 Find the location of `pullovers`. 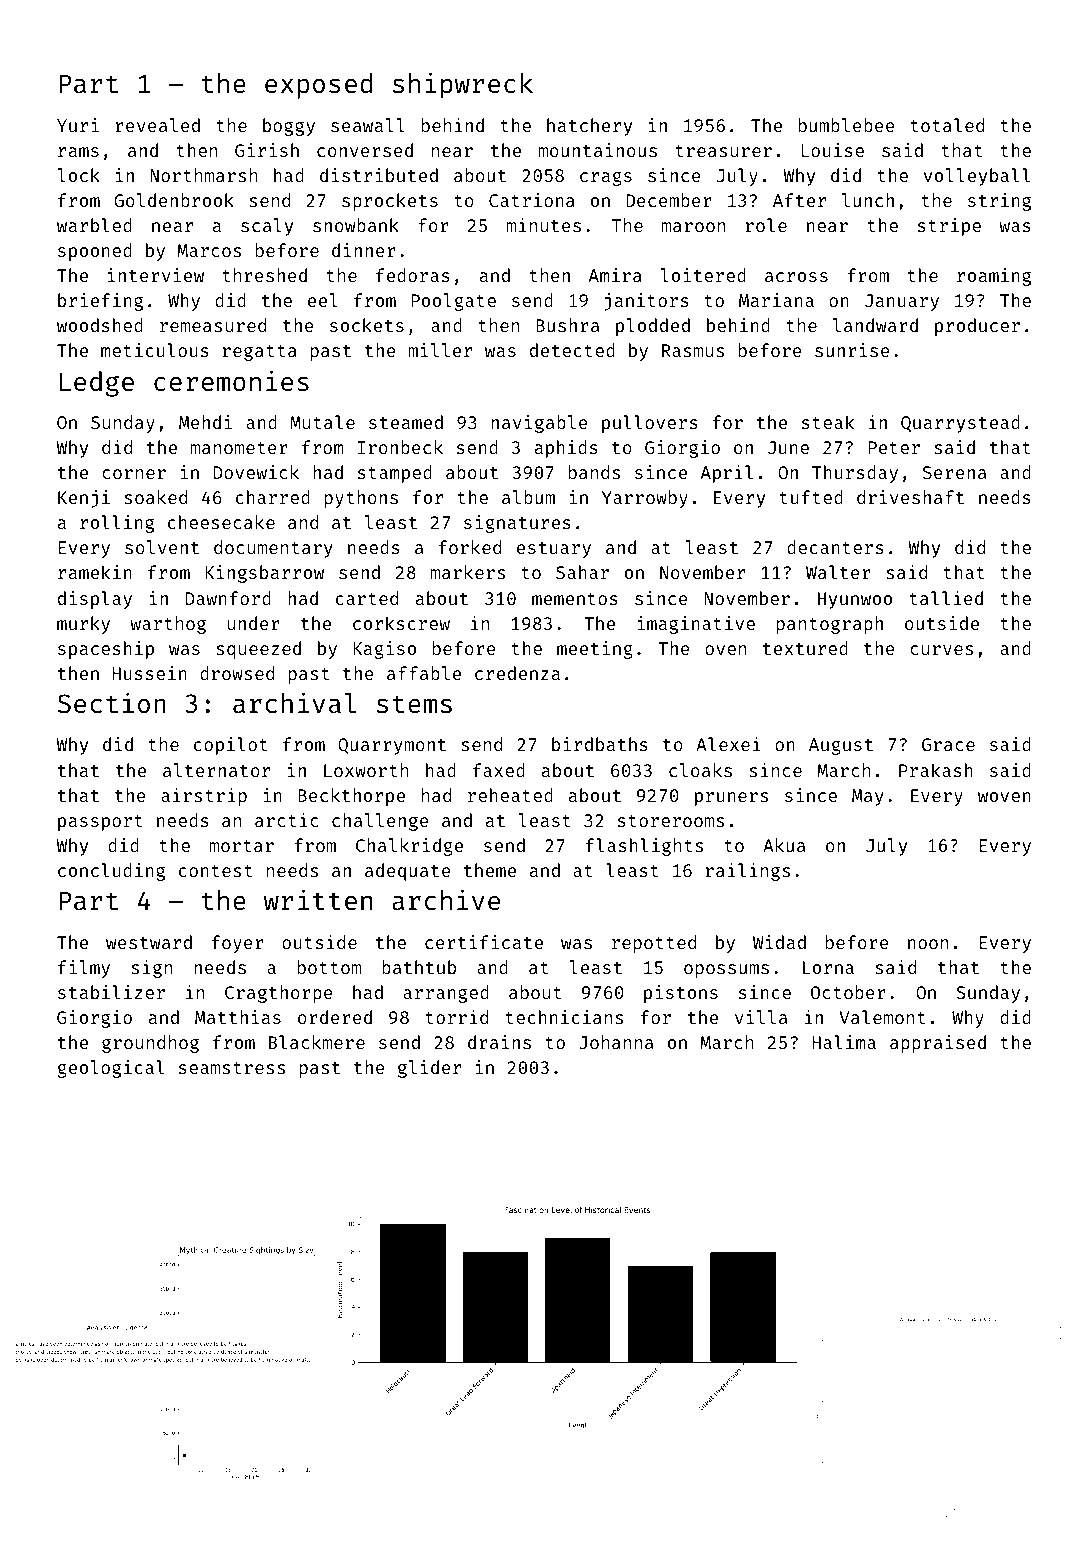

pullovers is located at coordinates (650, 424).
